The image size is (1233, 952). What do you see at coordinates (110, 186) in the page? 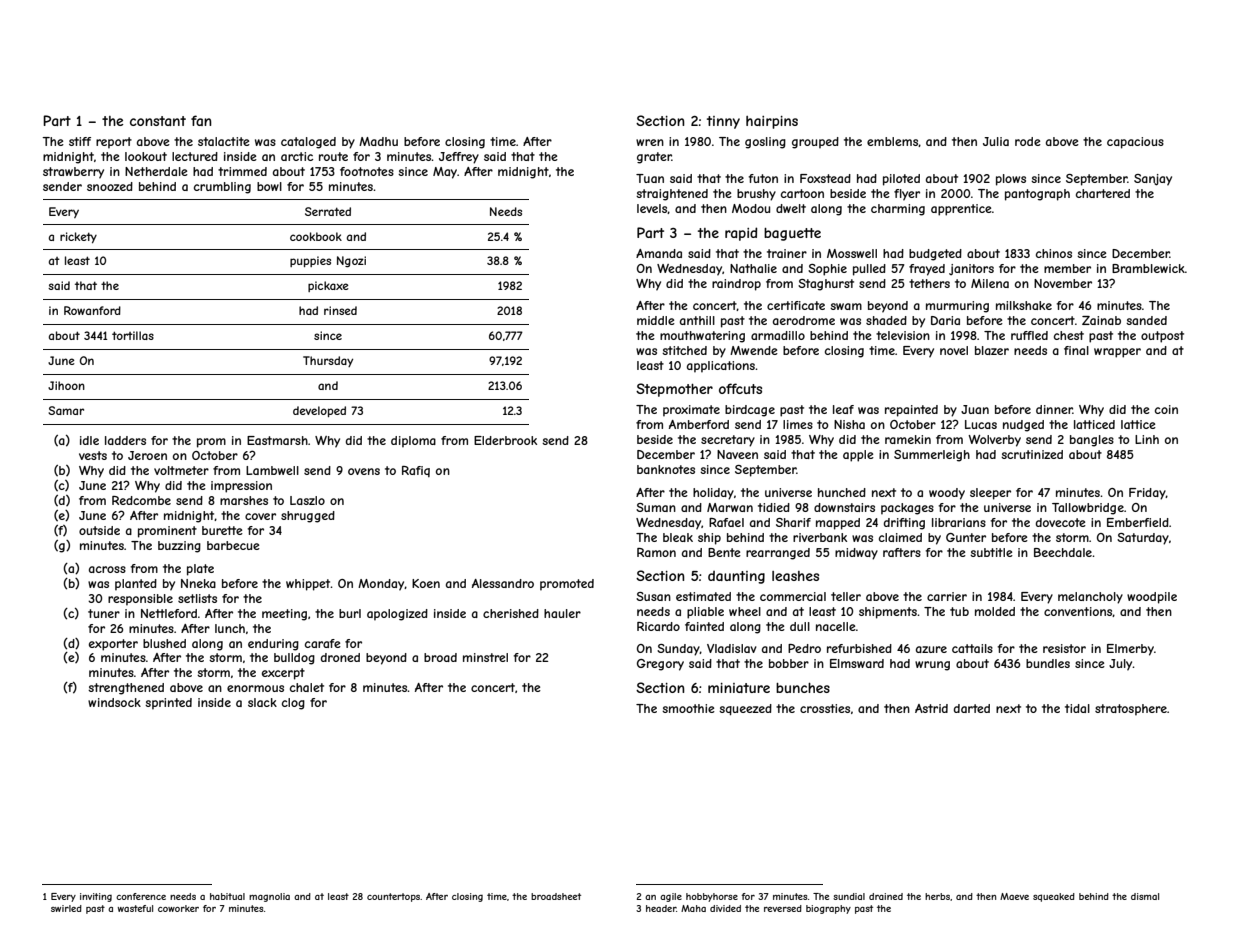
I see `snoozed` at bounding box center [110, 186].
